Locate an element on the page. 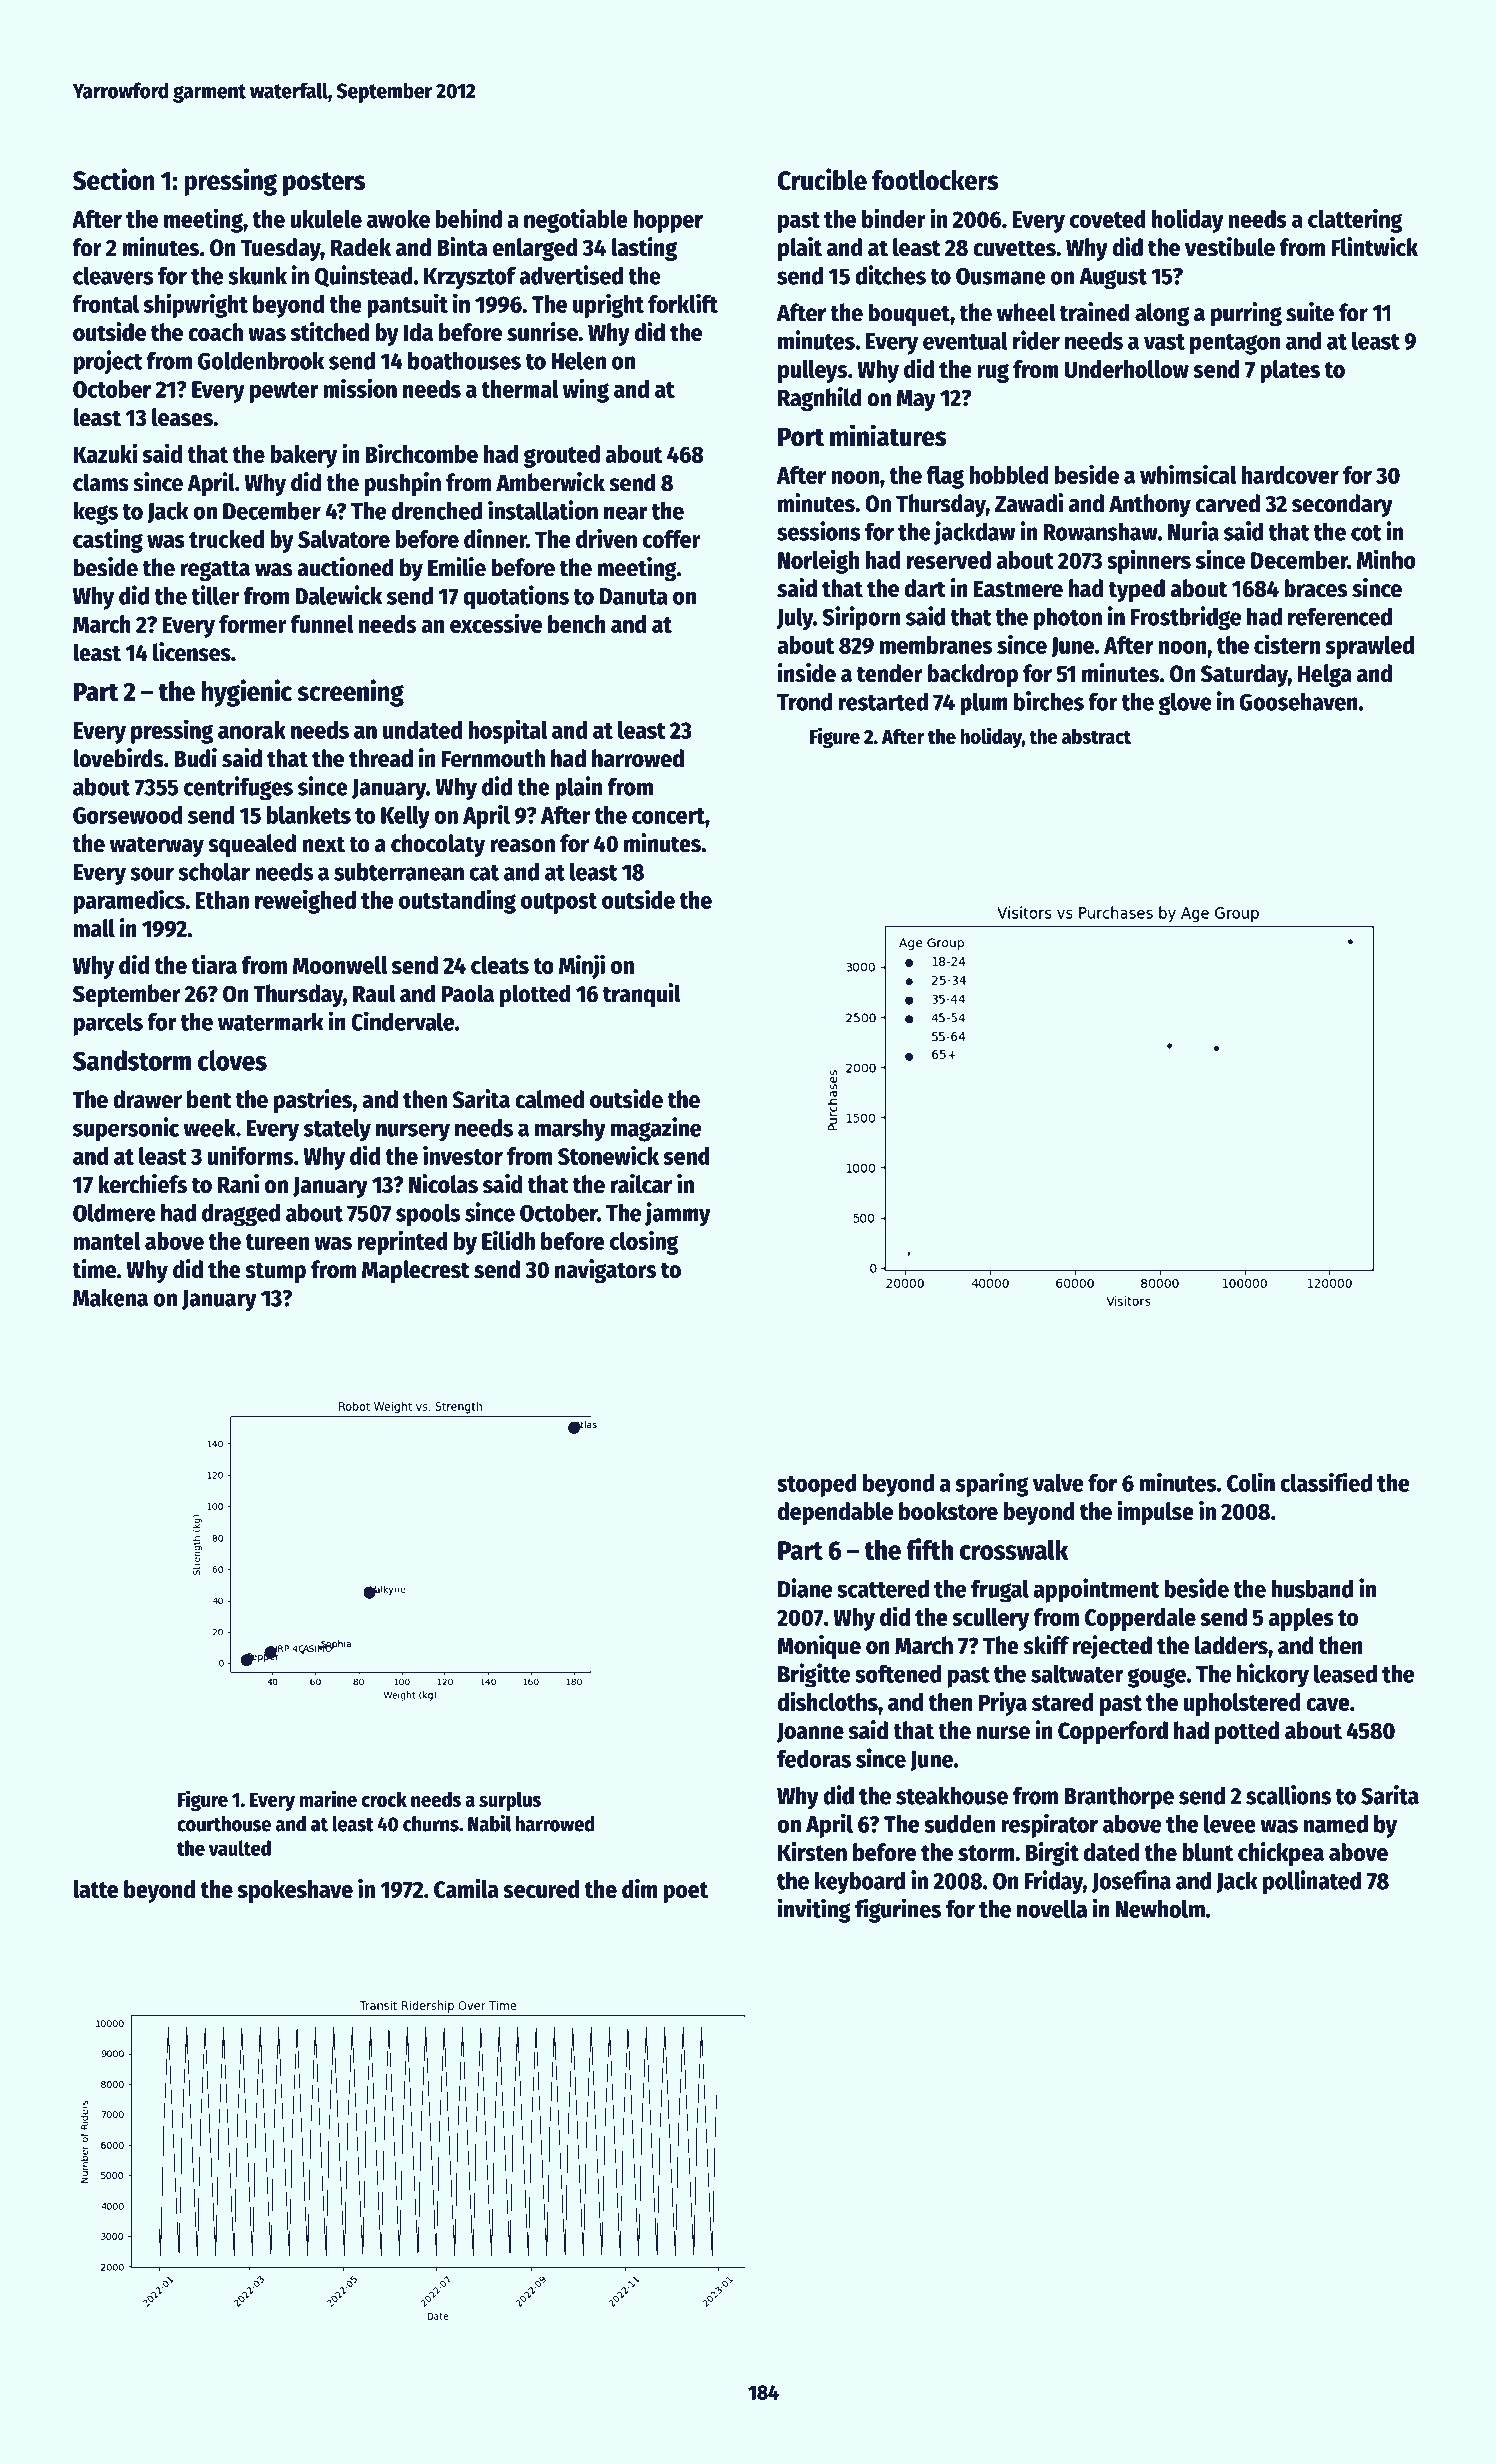 The width and height of the document is (1496, 2464). courthouse is located at coordinates (224, 1824).
